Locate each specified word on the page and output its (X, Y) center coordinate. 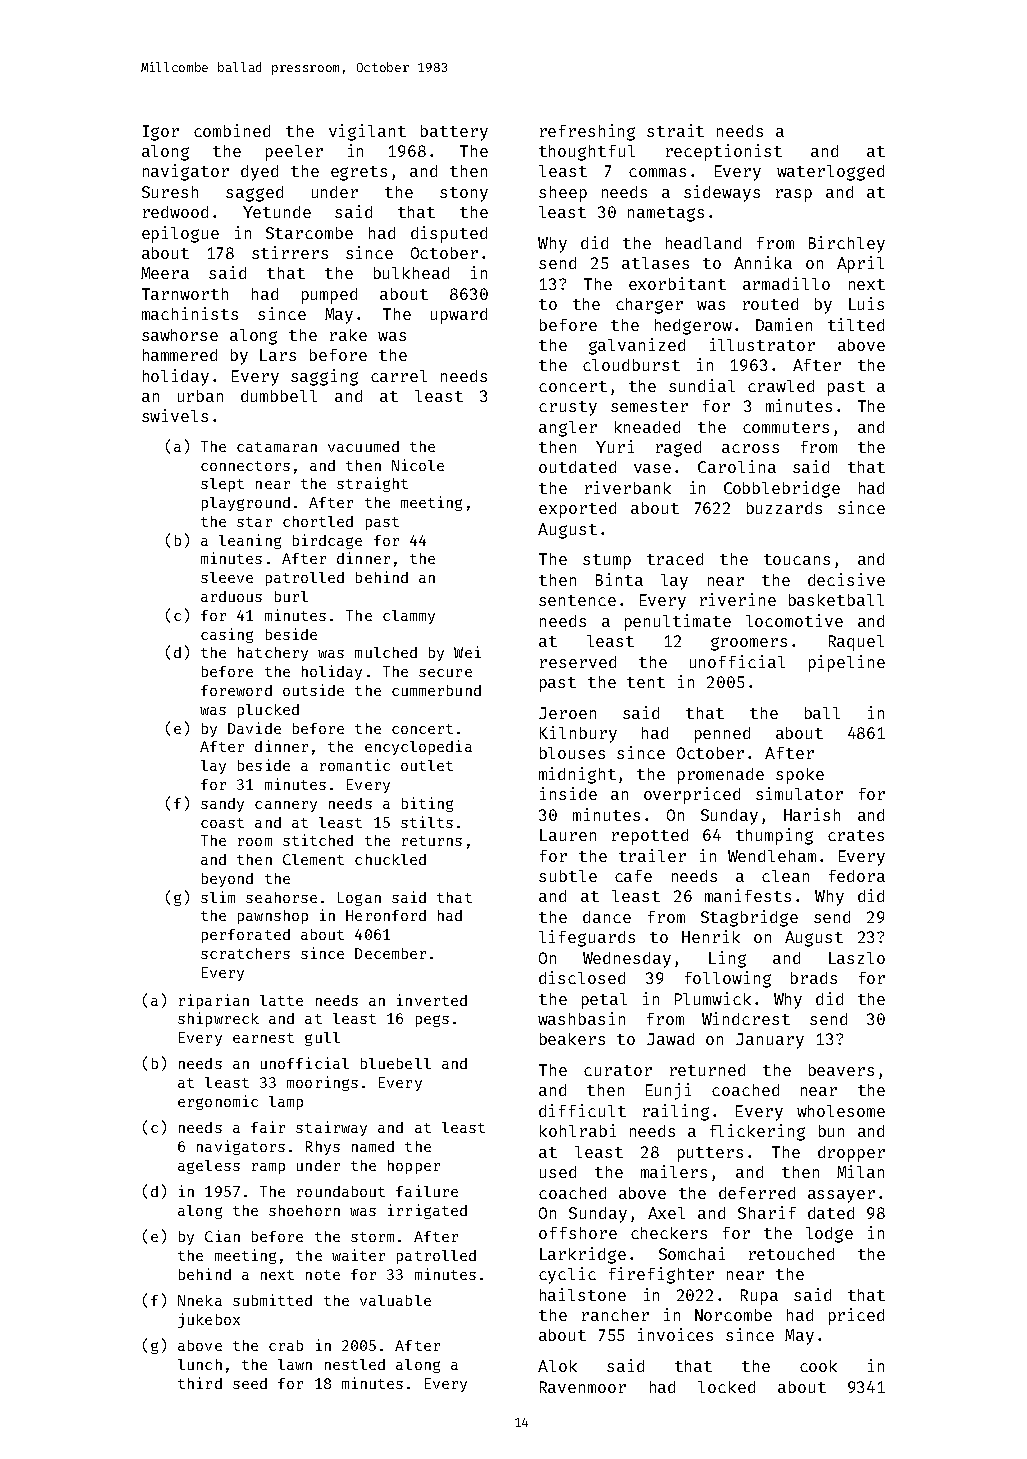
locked (726, 1387)
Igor (161, 133)
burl (291, 596)
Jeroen (567, 713)
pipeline (847, 663)
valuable (395, 1300)
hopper (414, 1167)
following (728, 979)
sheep (563, 194)
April (860, 264)
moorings (322, 1083)
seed (250, 1383)
